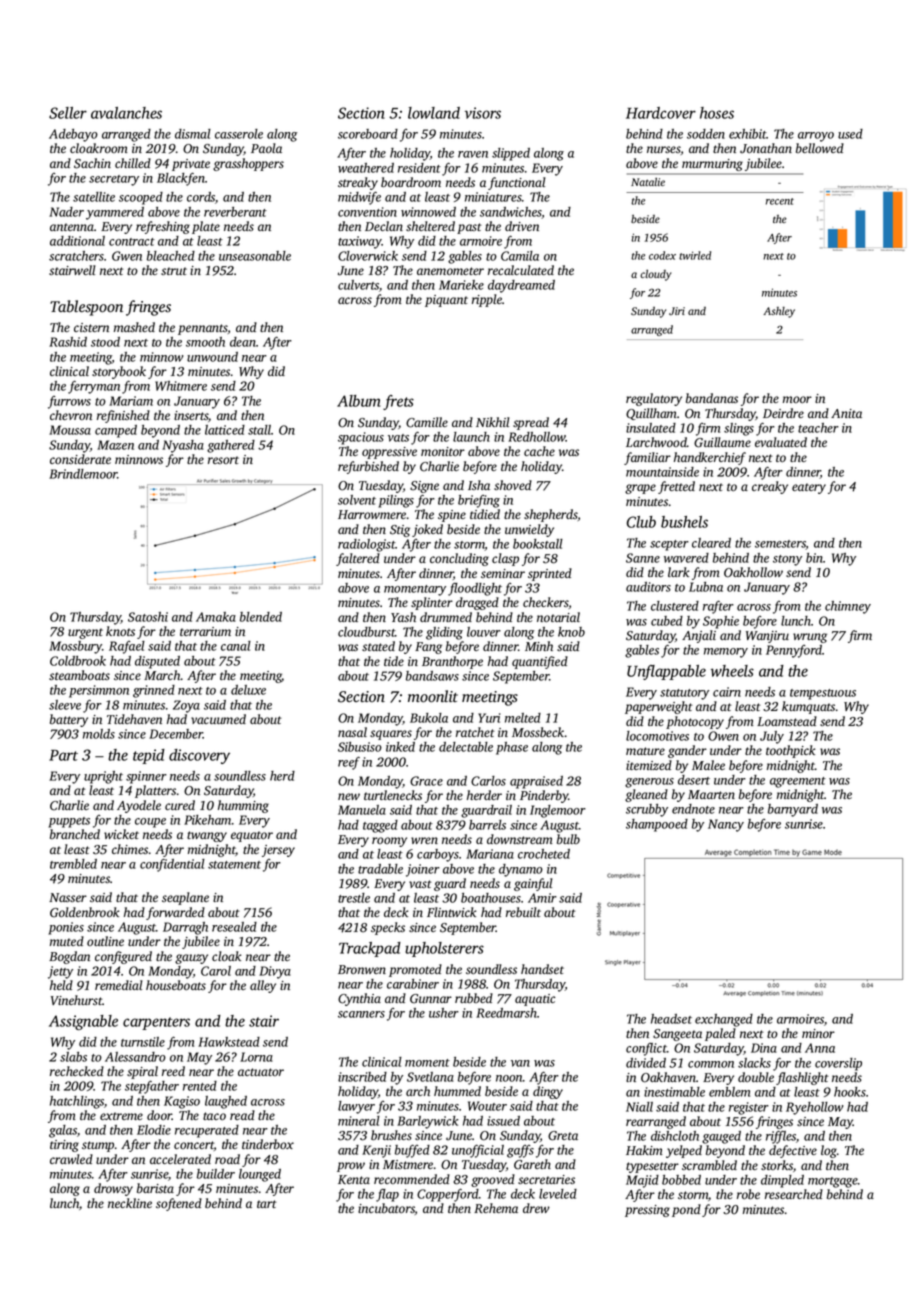  I want to click on scanners, so click(361, 1014).
